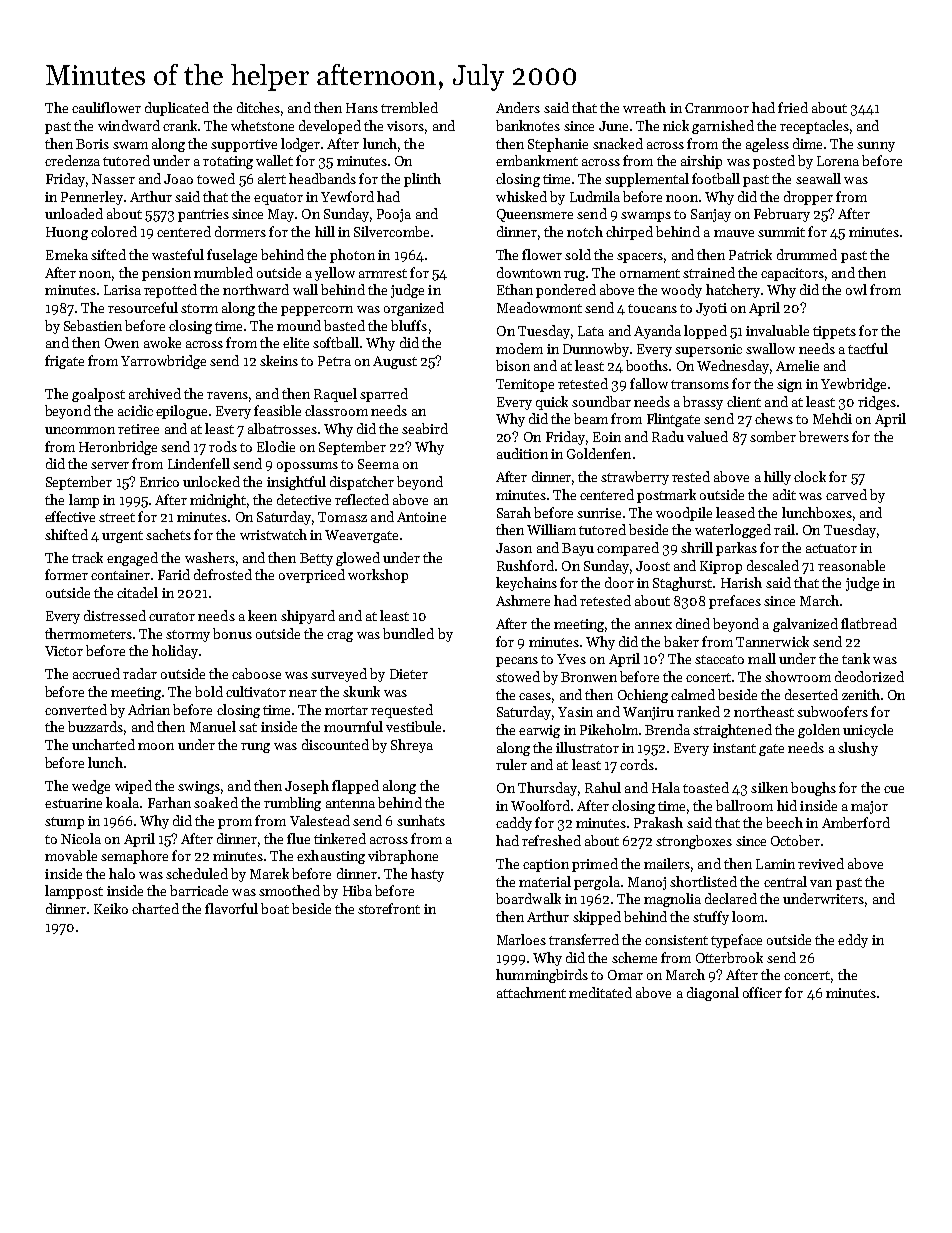 Image resolution: width=952 pixels, height=1233 pixels. Describe the element at coordinates (177, 109) in the image. I see `duplicated` at that location.
